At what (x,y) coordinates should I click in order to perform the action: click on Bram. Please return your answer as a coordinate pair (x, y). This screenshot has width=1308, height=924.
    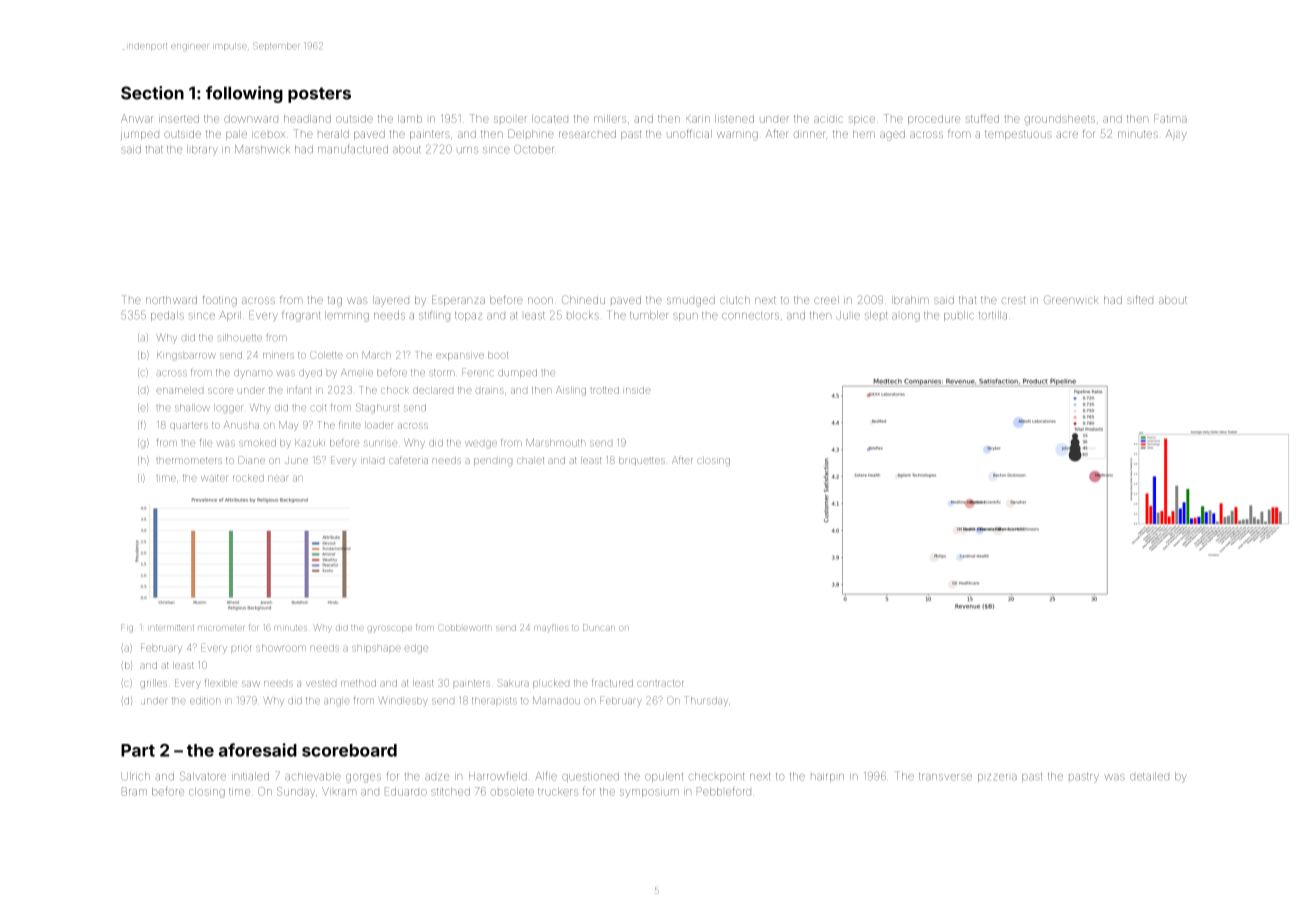
    Looking at the image, I should click on (134, 791).
